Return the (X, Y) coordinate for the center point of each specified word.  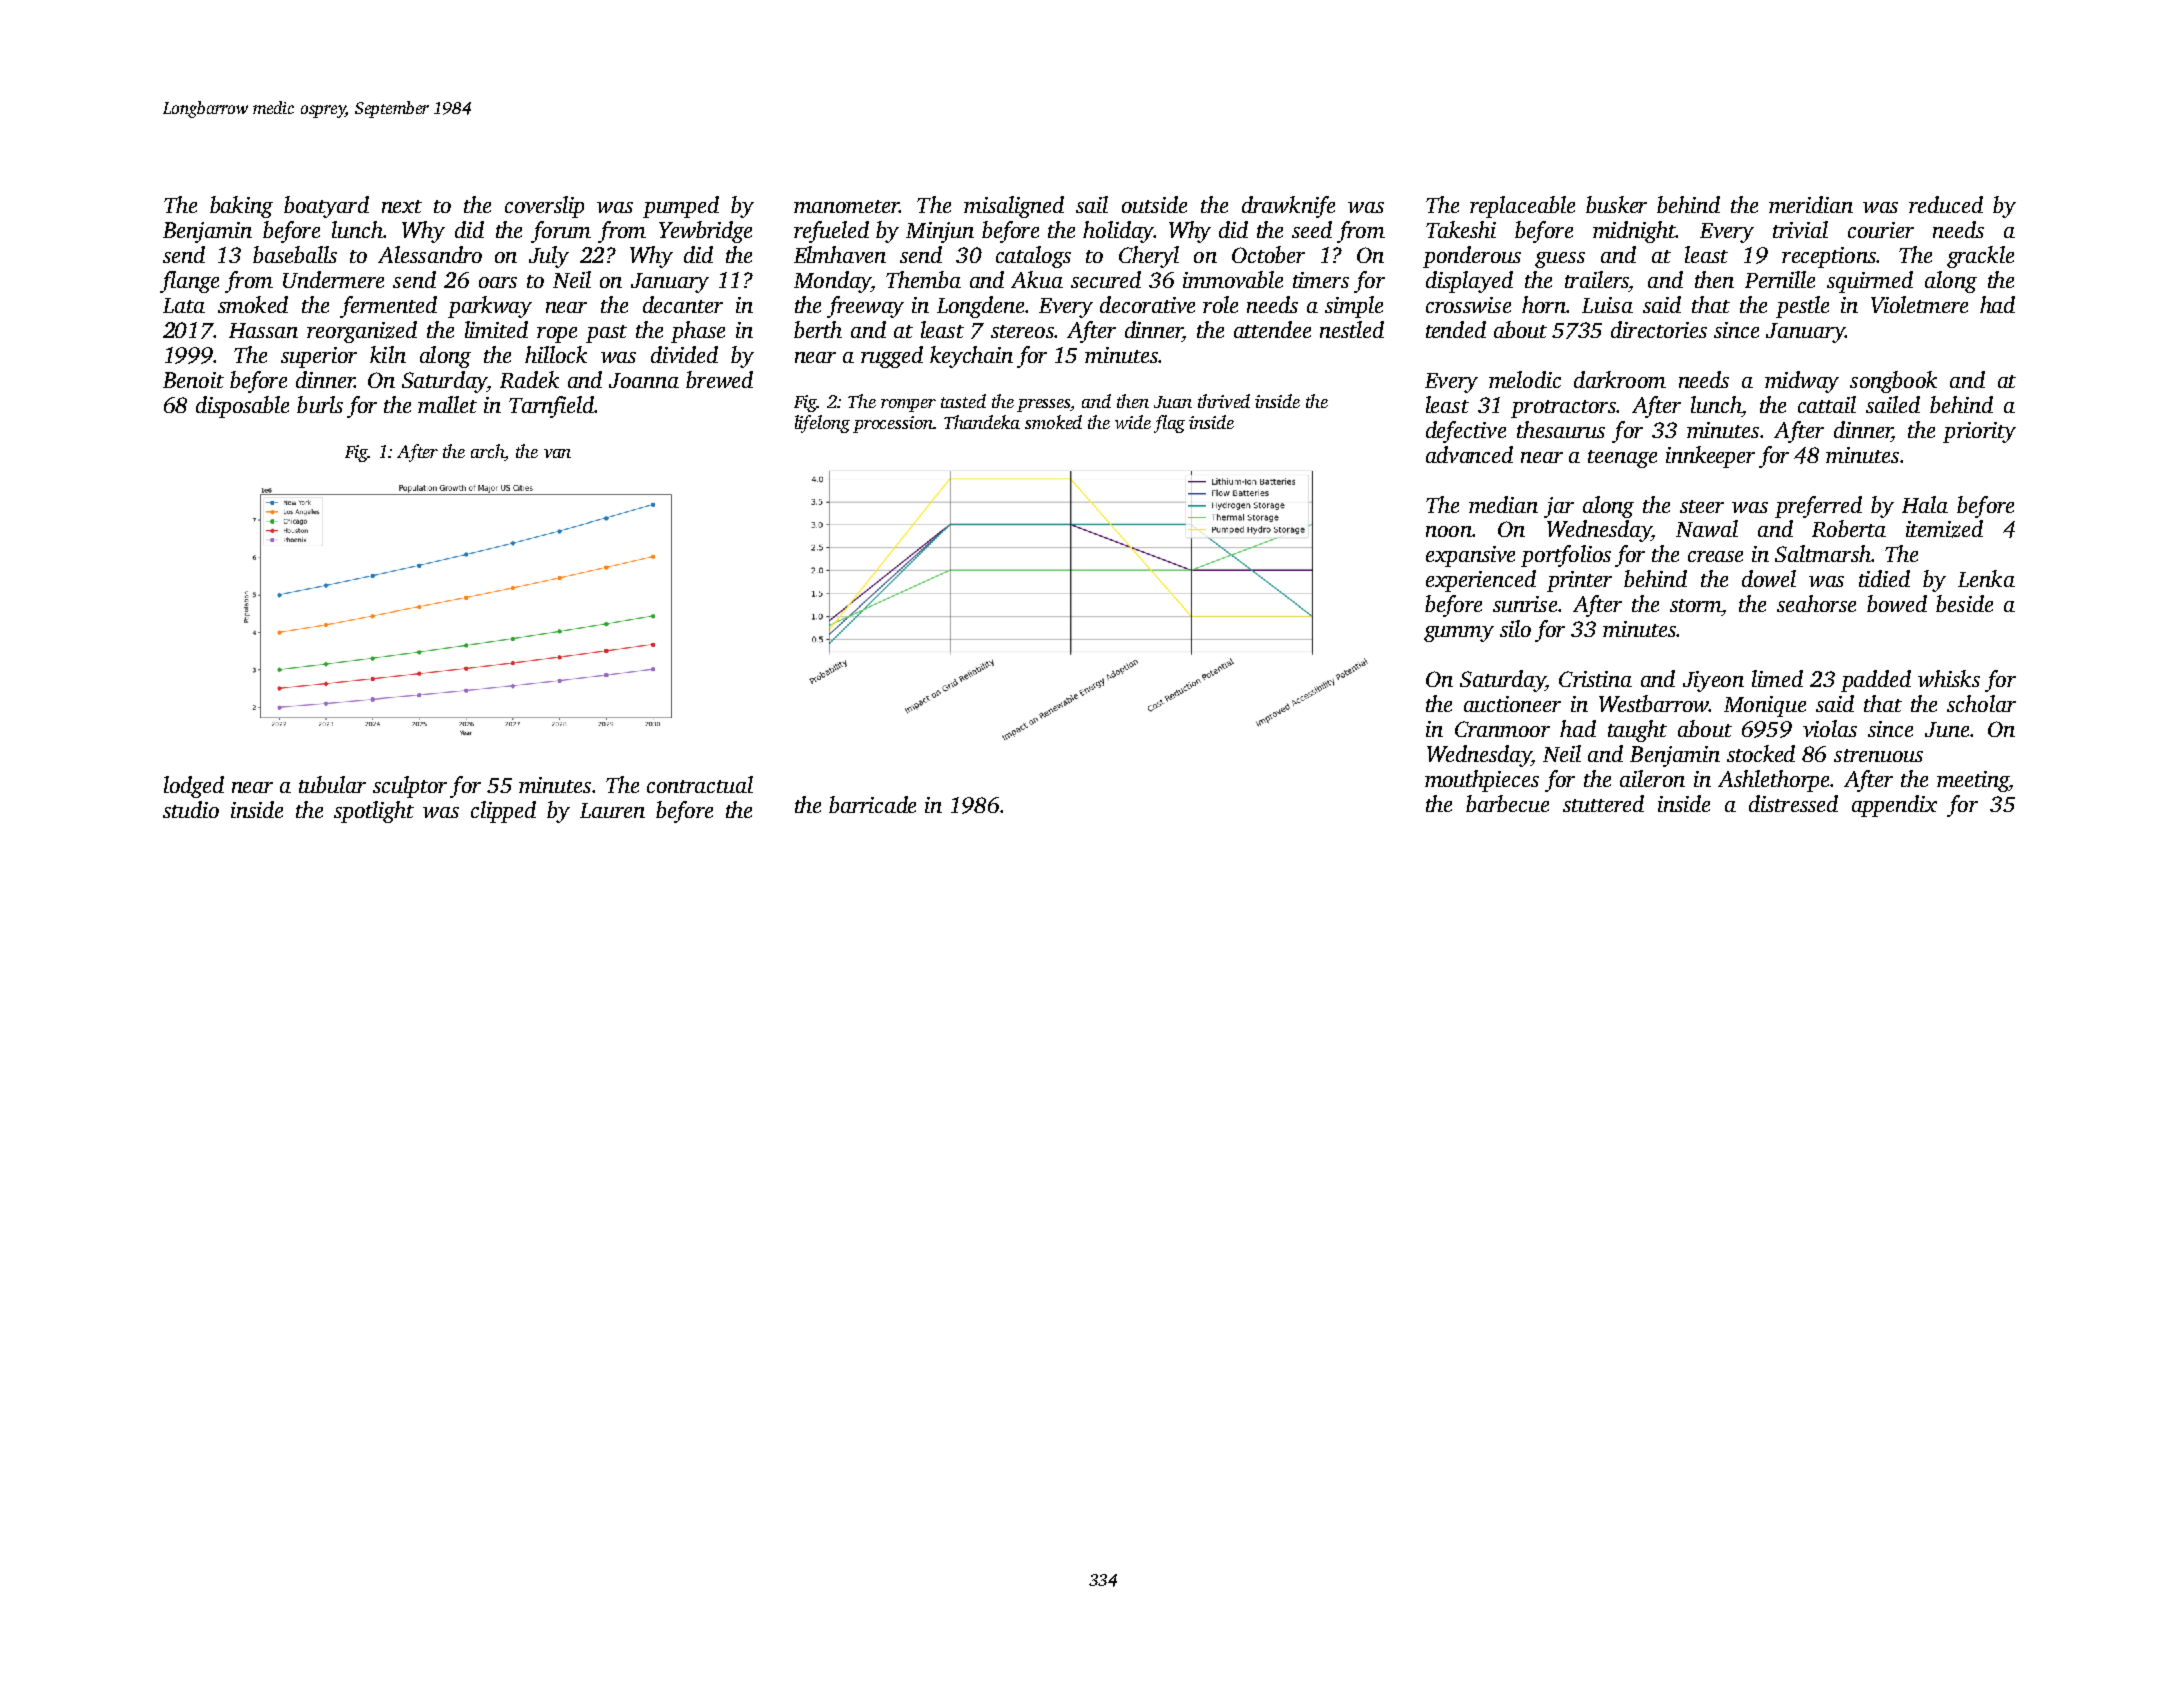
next (402, 206)
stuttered (1603, 803)
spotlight (374, 812)
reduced (1946, 204)
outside (1154, 204)
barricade (872, 804)
